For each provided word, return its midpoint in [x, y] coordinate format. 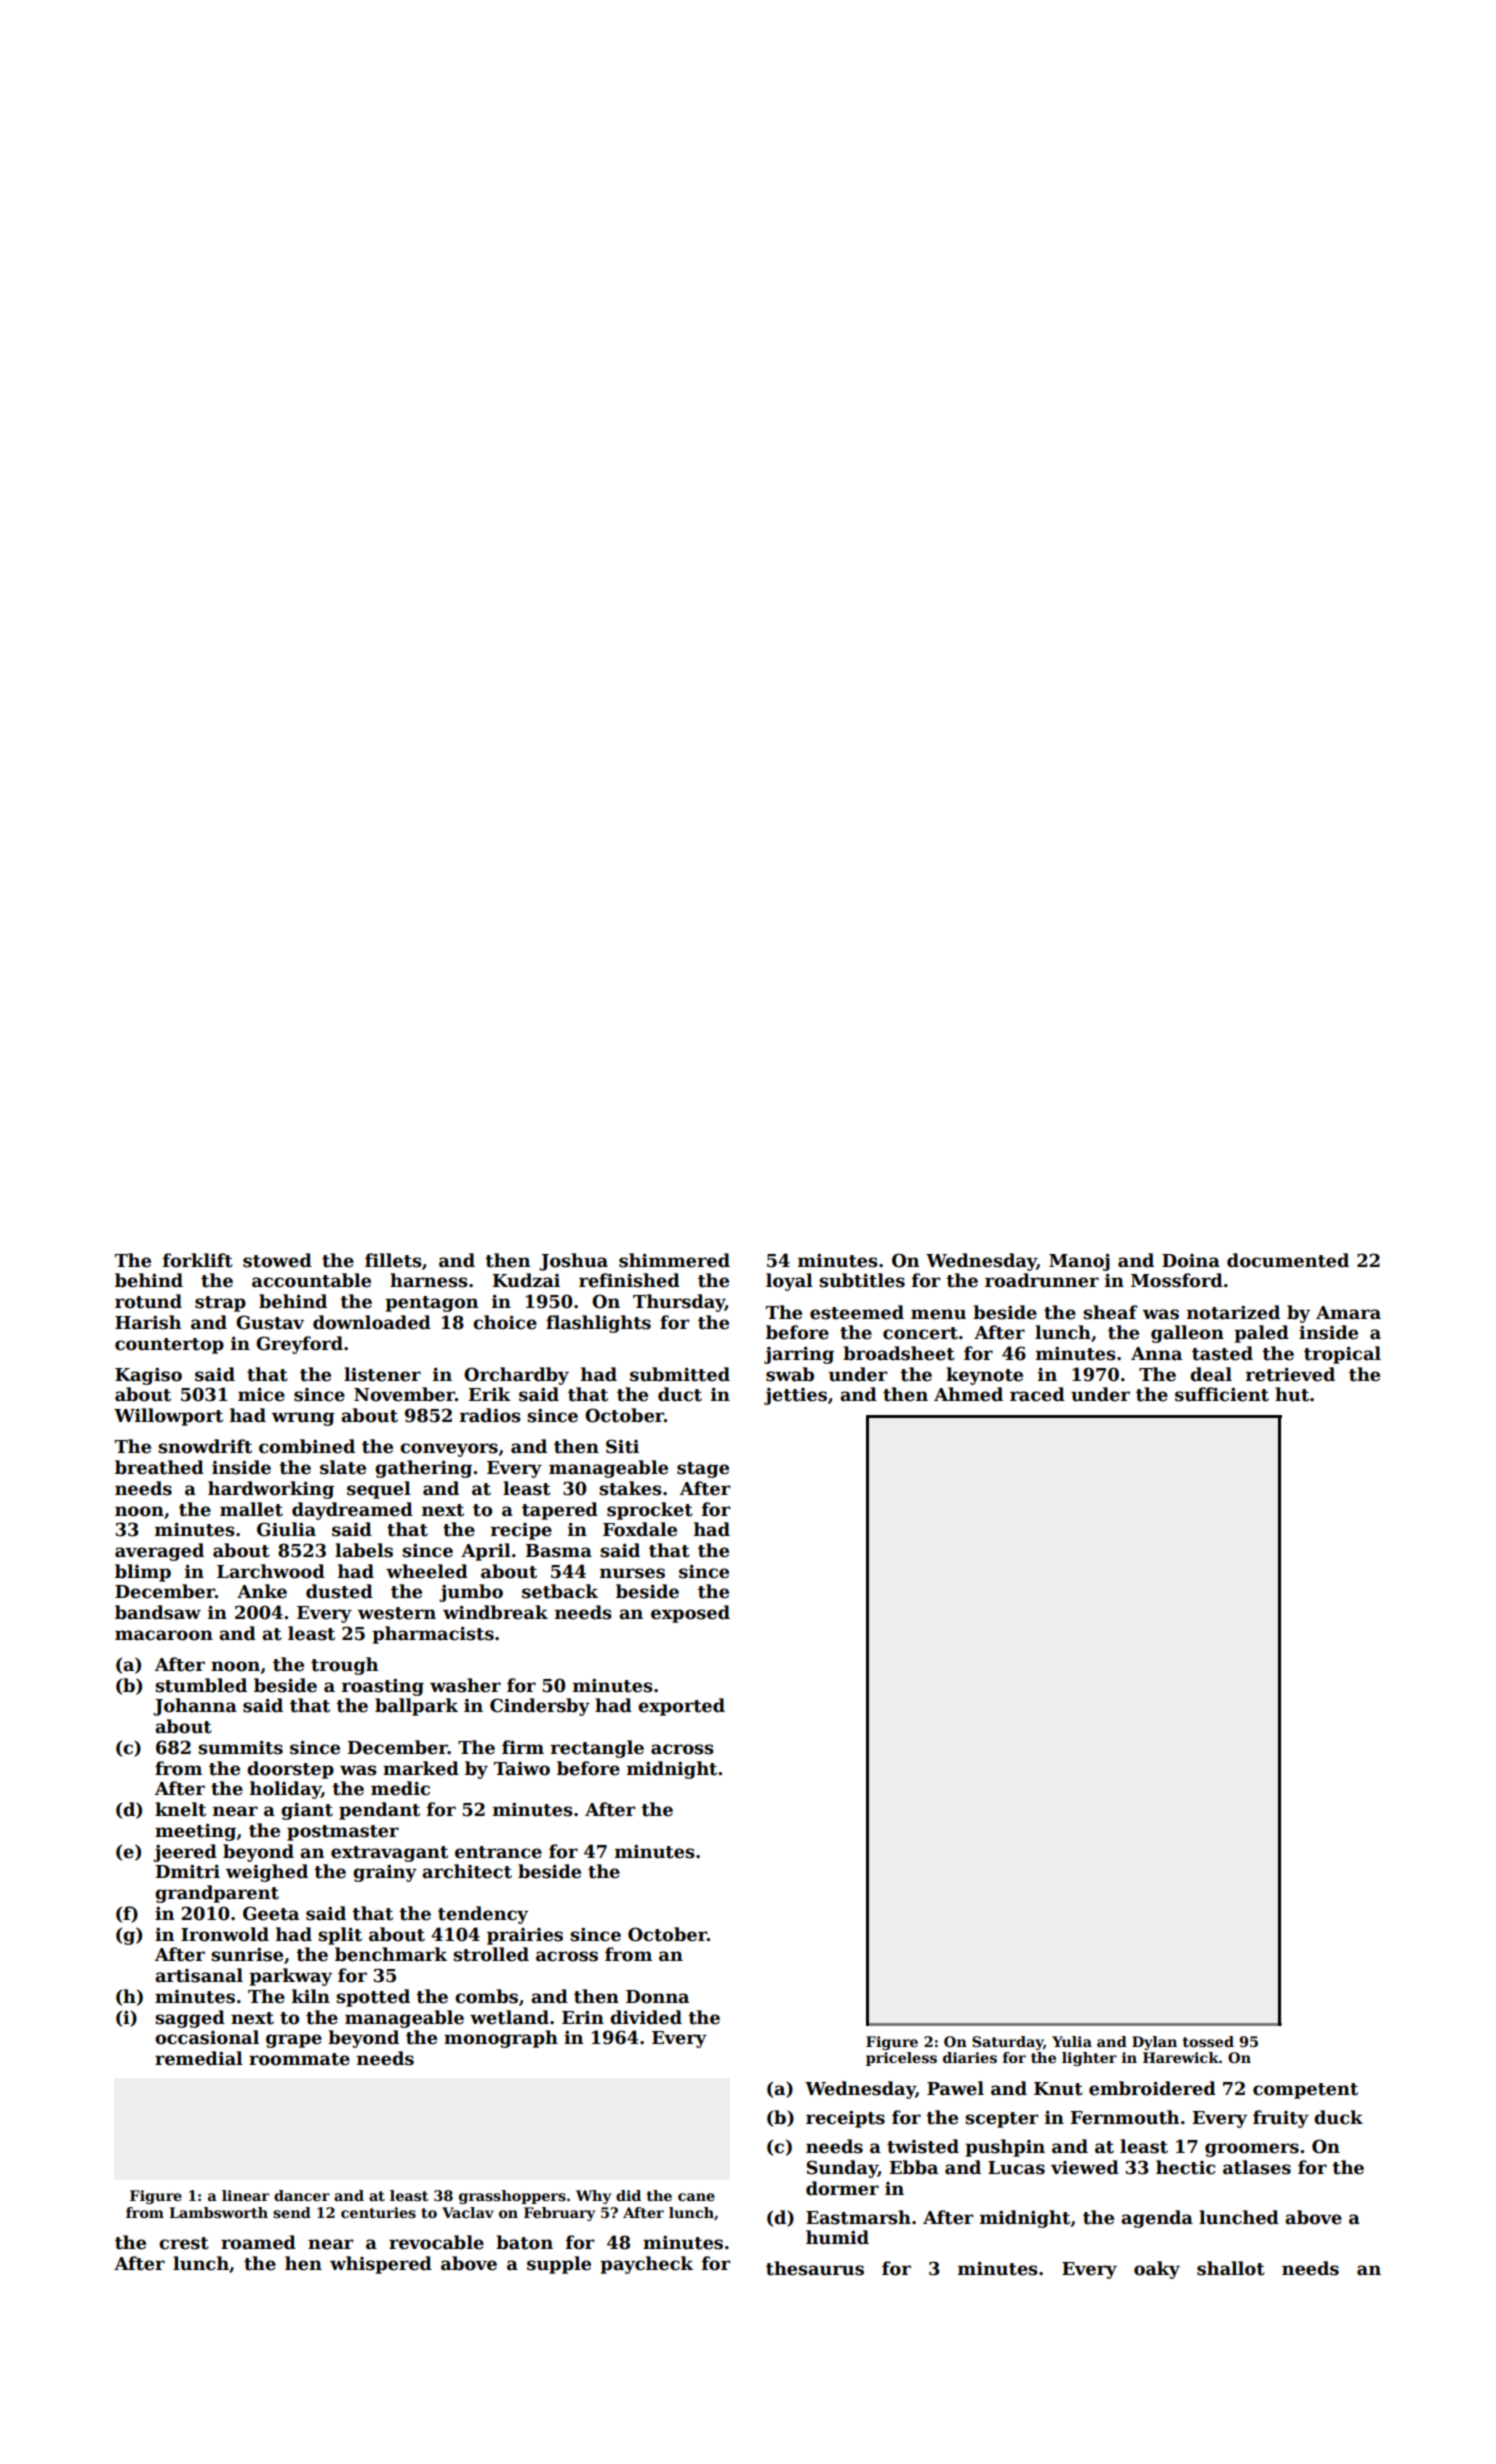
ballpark [416, 1707]
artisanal [199, 1975]
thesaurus [815, 2268]
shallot [1231, 2268]
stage [703, 1470]
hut [1292, 1394]
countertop [169, 1346]
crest [184, 2243]
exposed [690, 1614]
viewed [1085, 2167]
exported [681, 1707]
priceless [901, 2059]
